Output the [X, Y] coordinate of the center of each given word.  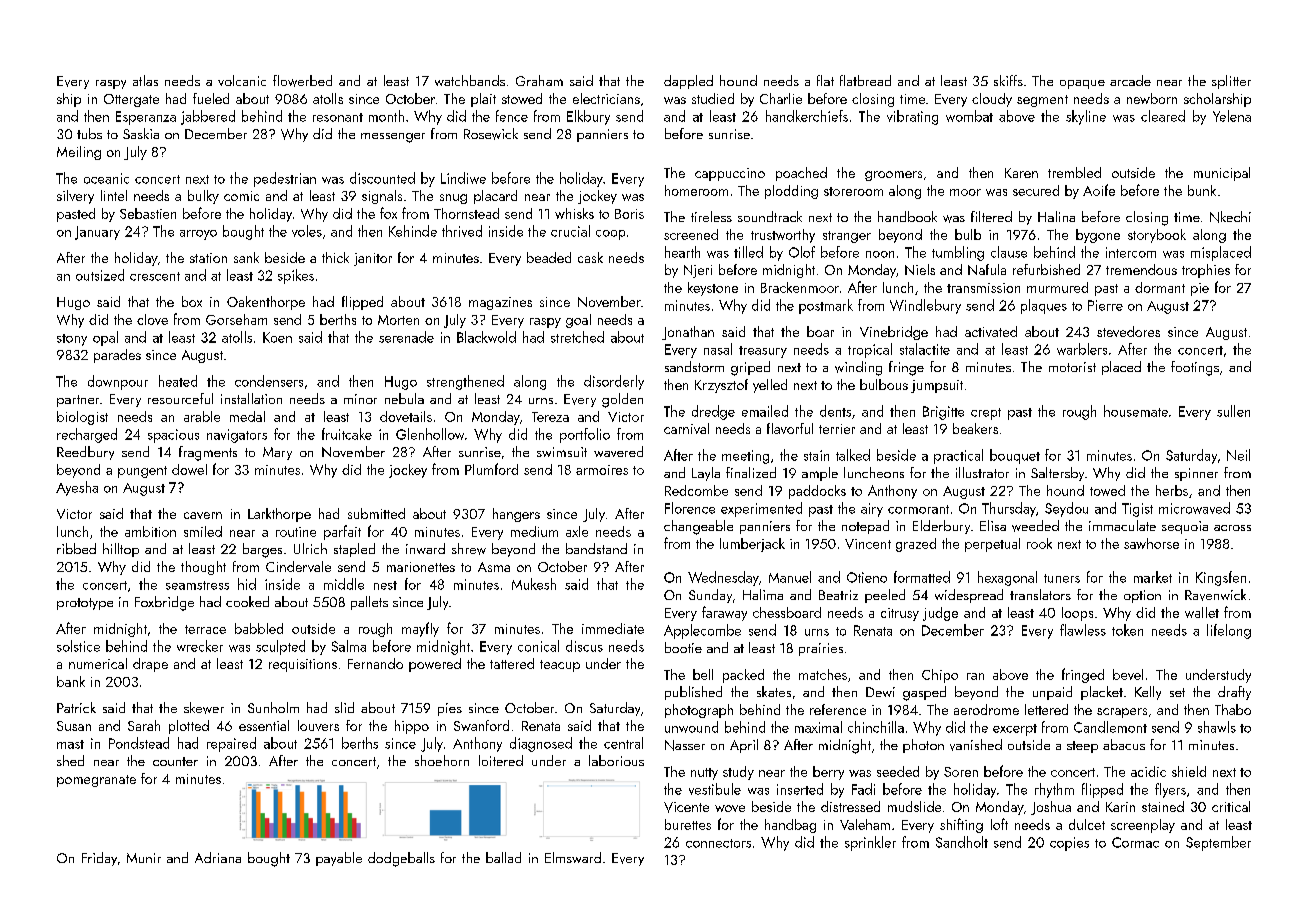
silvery [75, 197]
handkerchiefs [807, 116]
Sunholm [273, 707]
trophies [1206, 271]
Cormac [1135, 842]
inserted [800, 789]
